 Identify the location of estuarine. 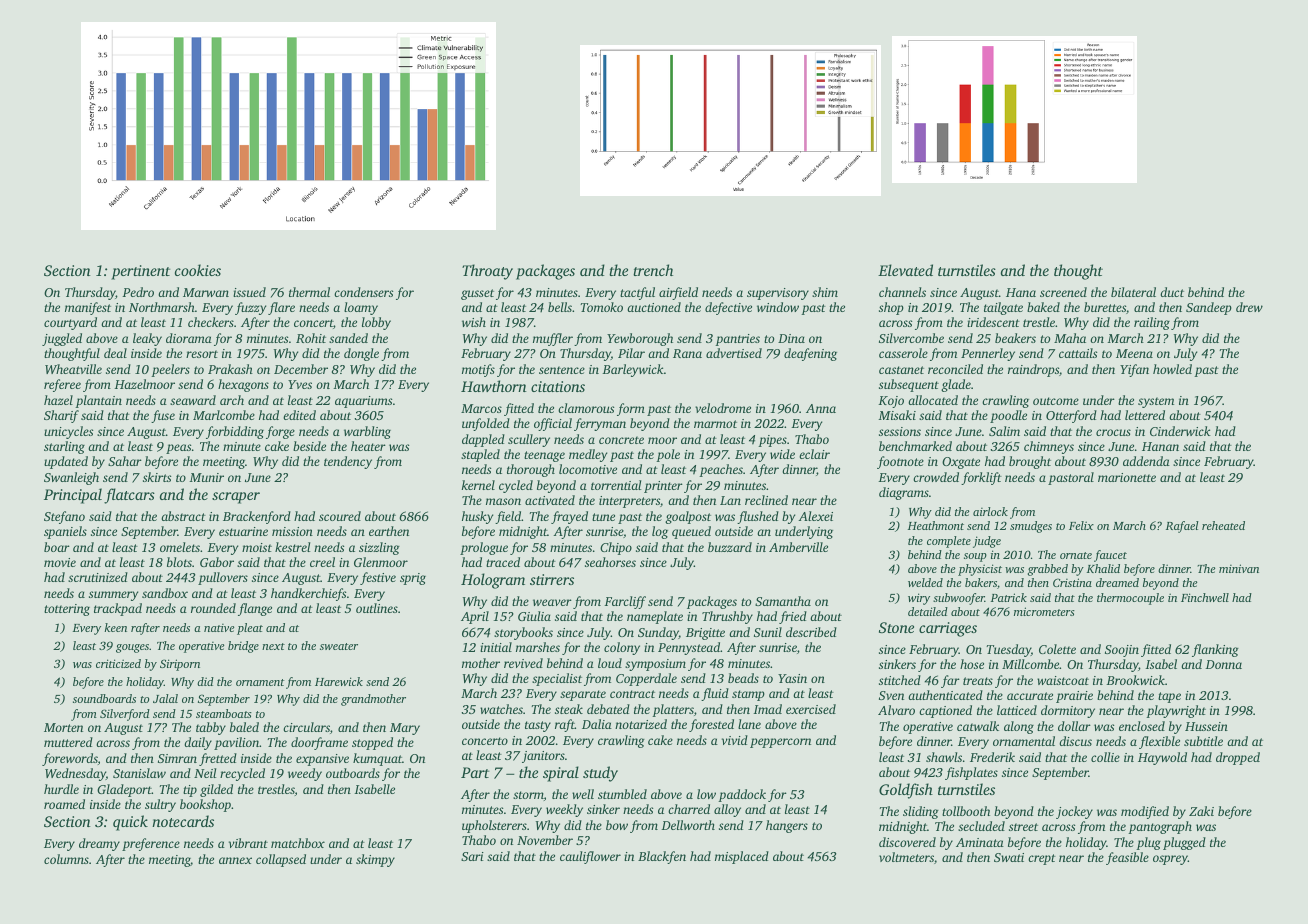
(243, 531).
